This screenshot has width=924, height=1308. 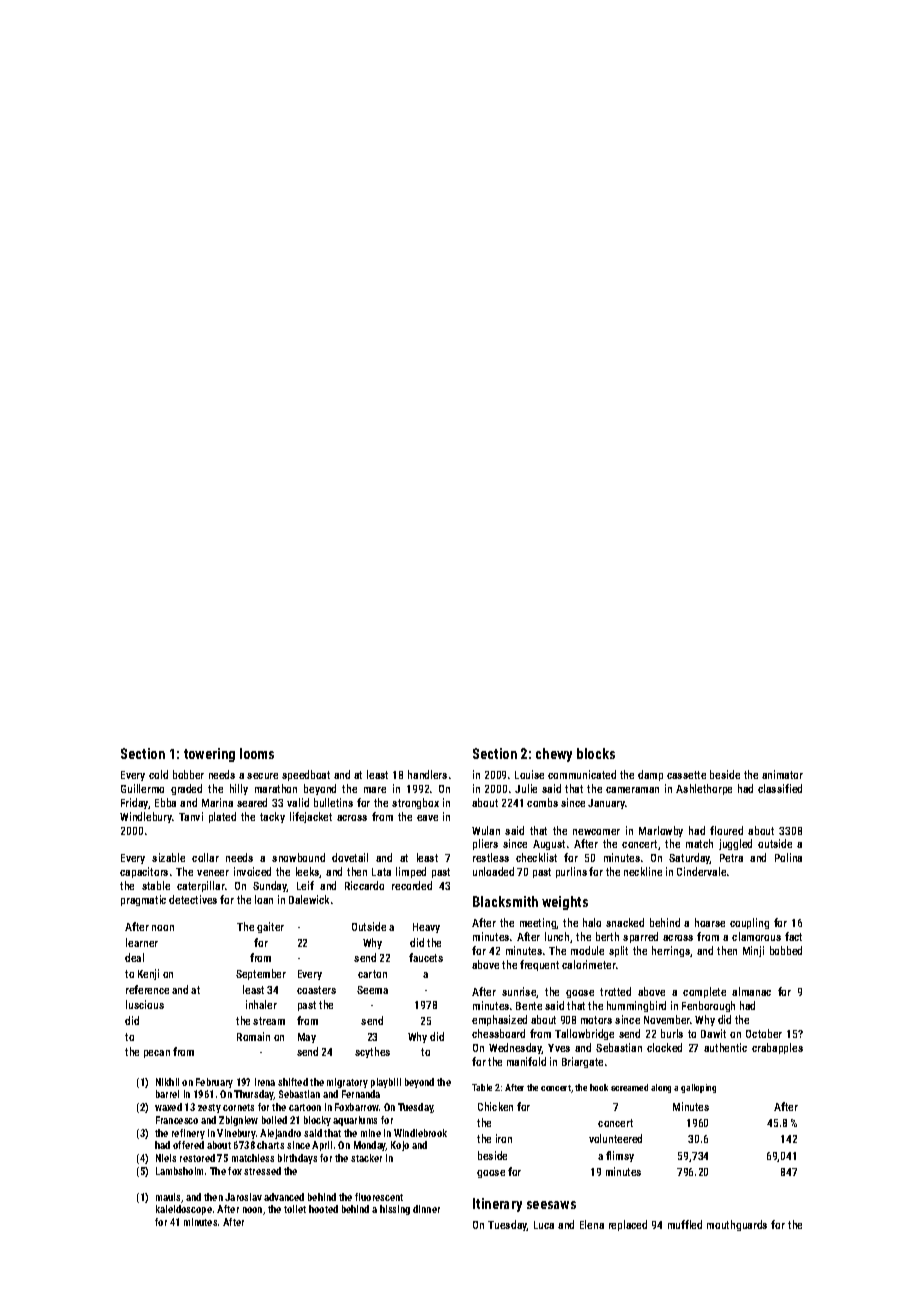 I want to click on snacked, so click(x=625, y=922).
